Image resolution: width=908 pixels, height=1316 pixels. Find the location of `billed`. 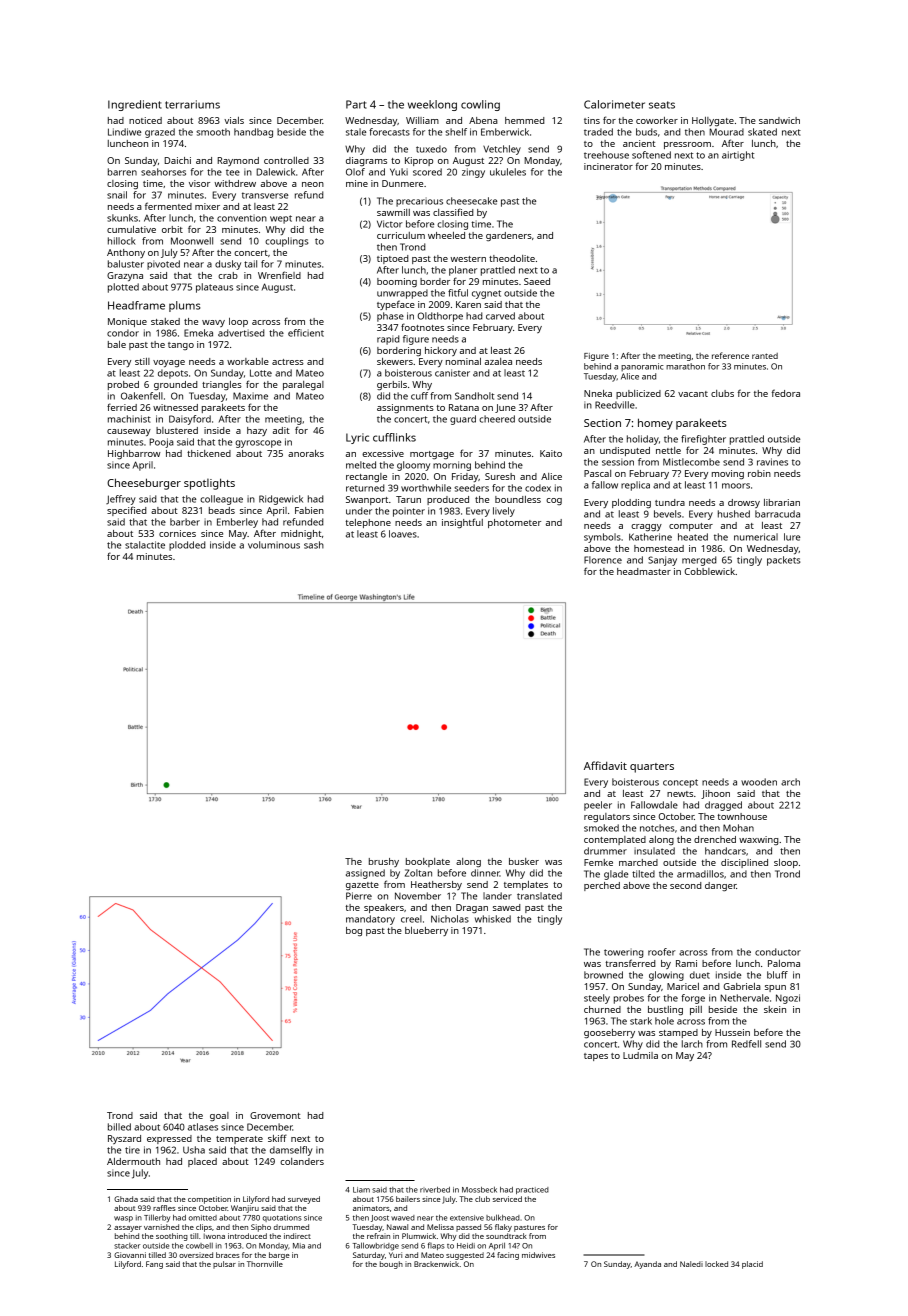

billed is located at coordinates (119, 1127).
